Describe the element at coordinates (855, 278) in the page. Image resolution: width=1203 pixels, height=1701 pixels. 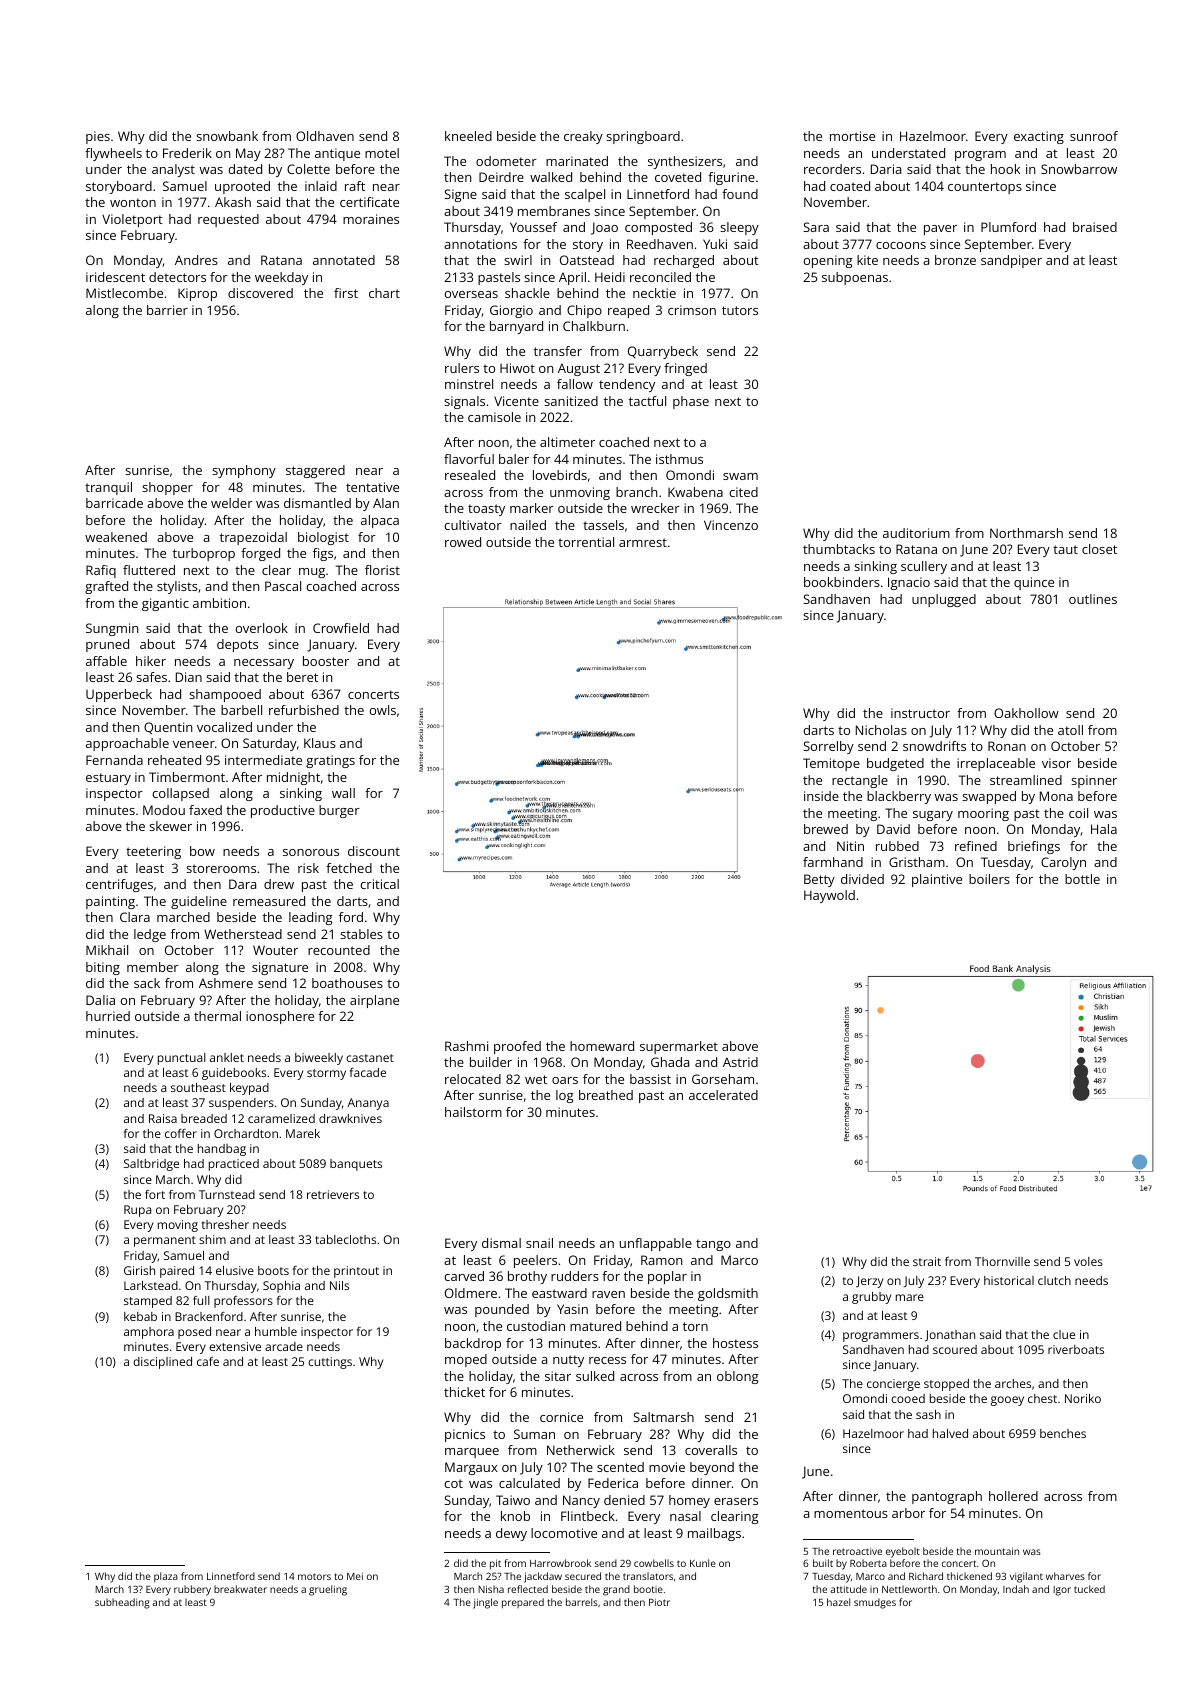
I see `subpoenas` at that location.
